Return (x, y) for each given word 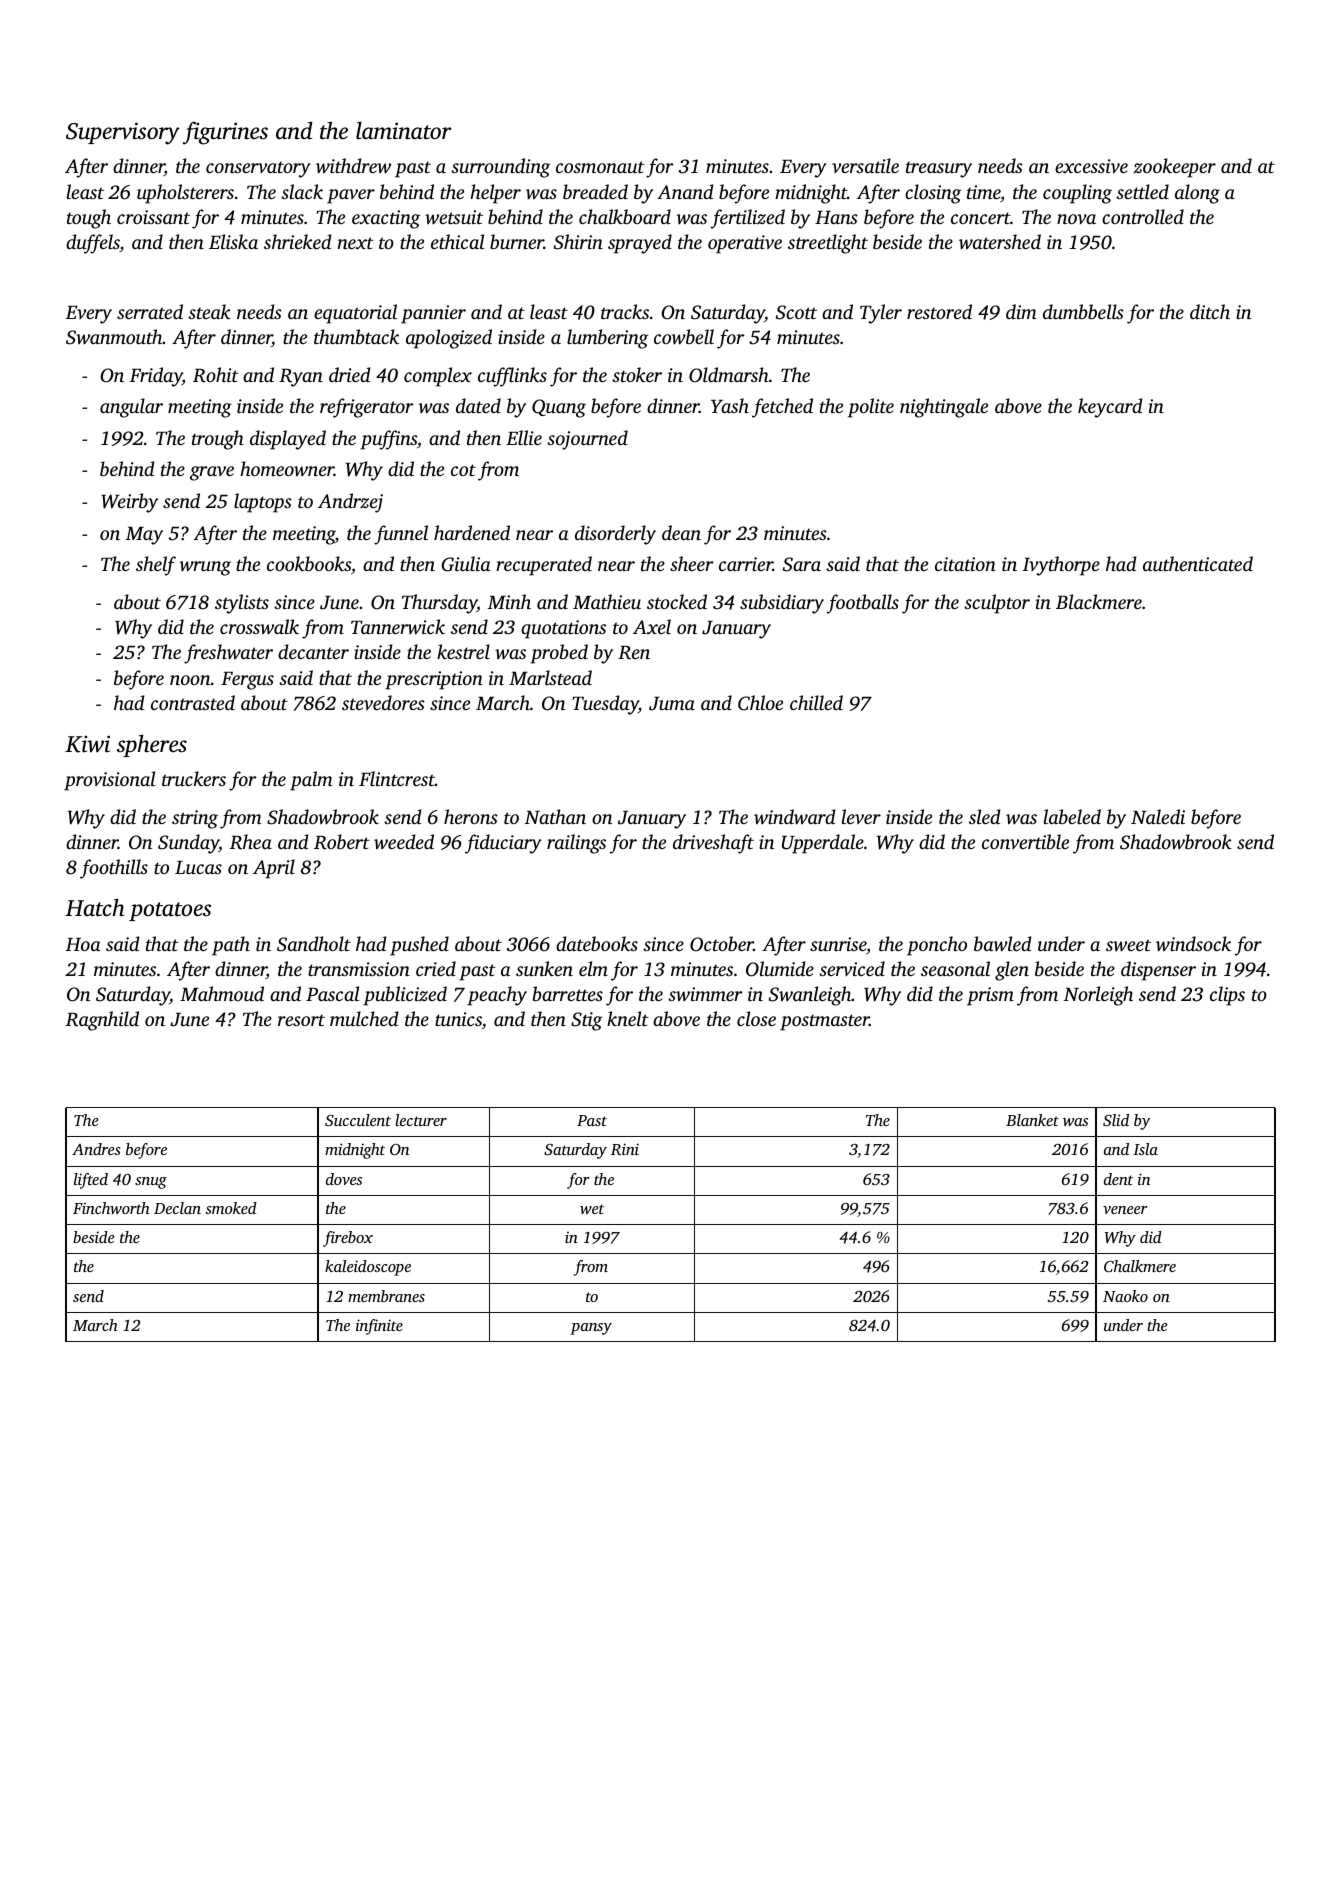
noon (190, 680)
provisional (109, 781)
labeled (1072, 816)
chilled (816, 702)
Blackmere (1099, 601)
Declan (177, 1208)
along (1197, 194)
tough (89, 219)
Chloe (760, 703)
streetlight (828, 244)
